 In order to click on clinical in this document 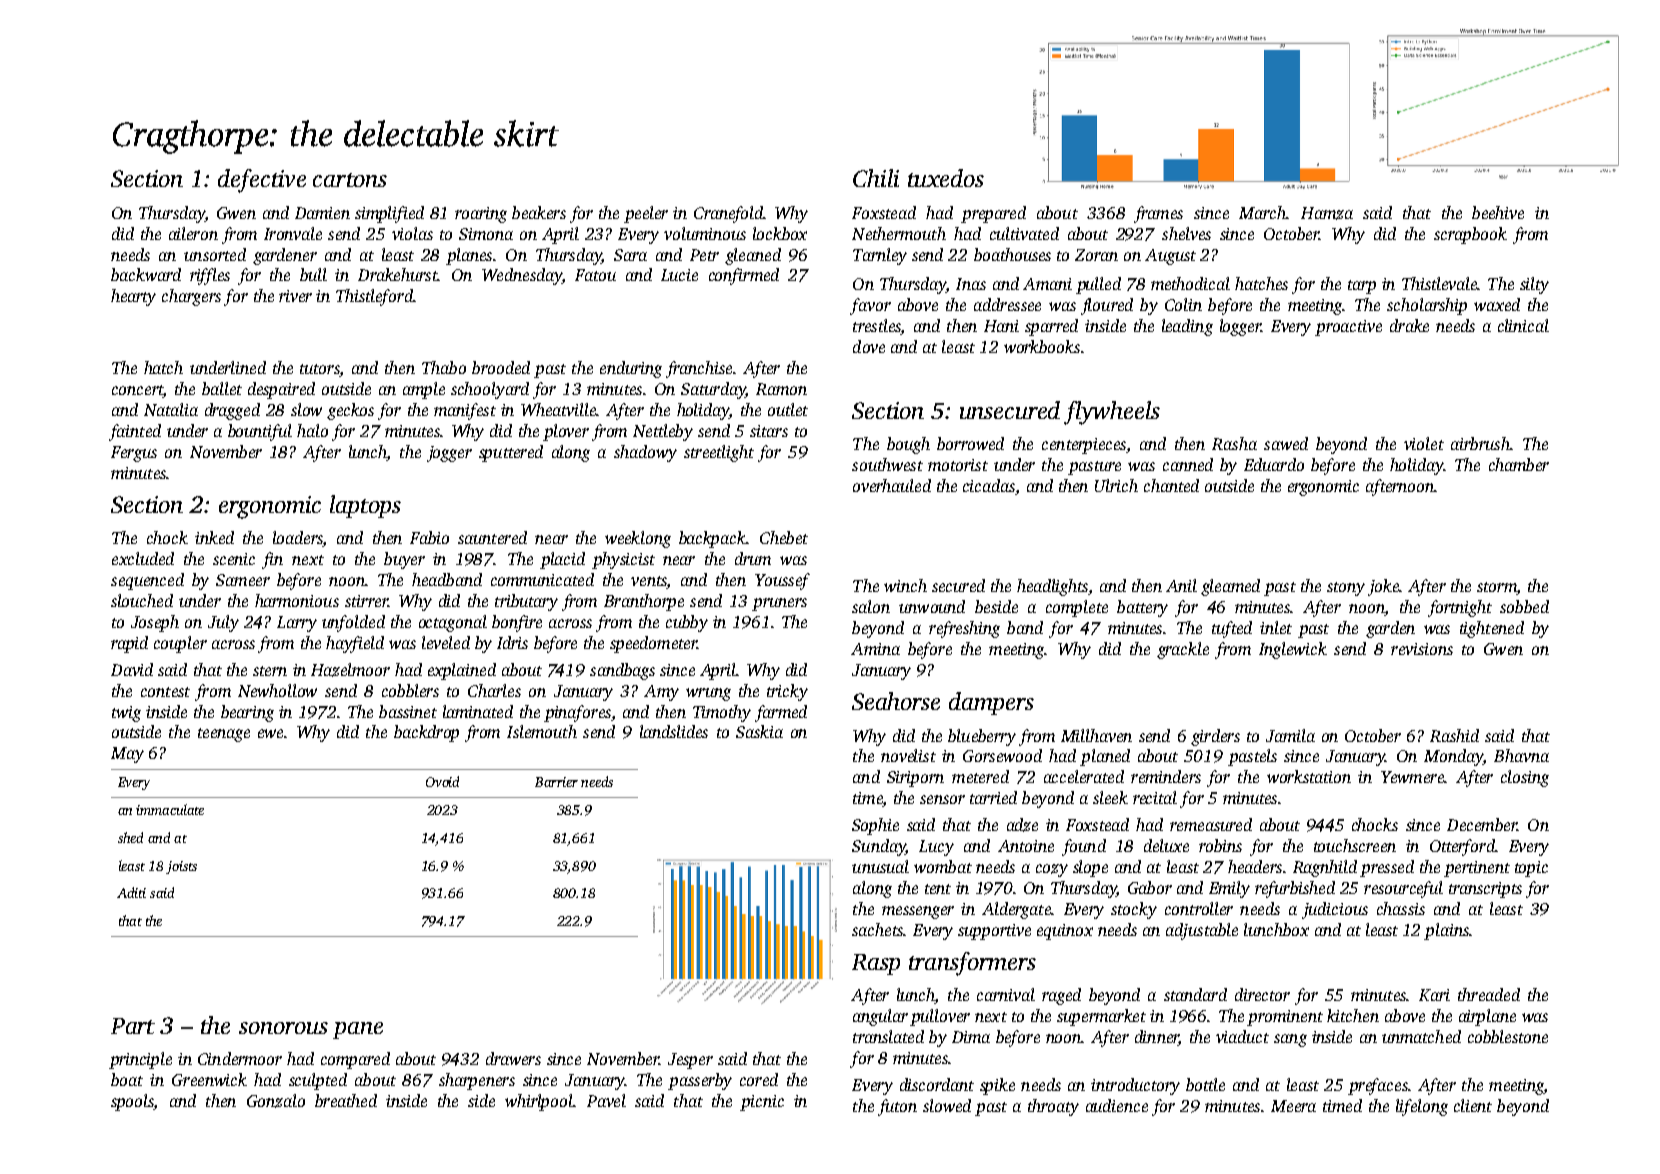, I will do `click(1523, 325)`.
